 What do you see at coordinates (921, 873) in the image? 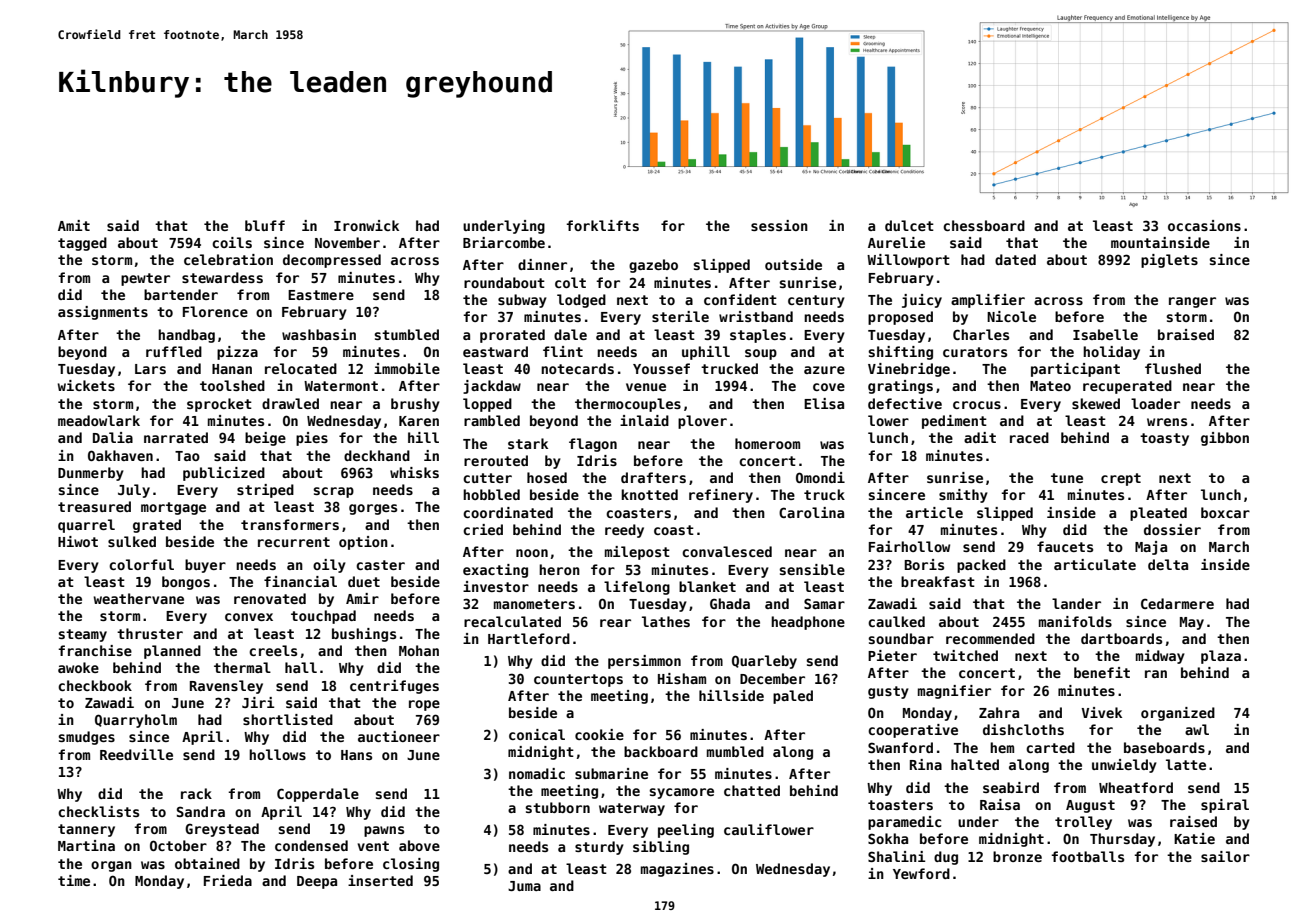
I see `Yewford` at bounding box center [921, 873].
